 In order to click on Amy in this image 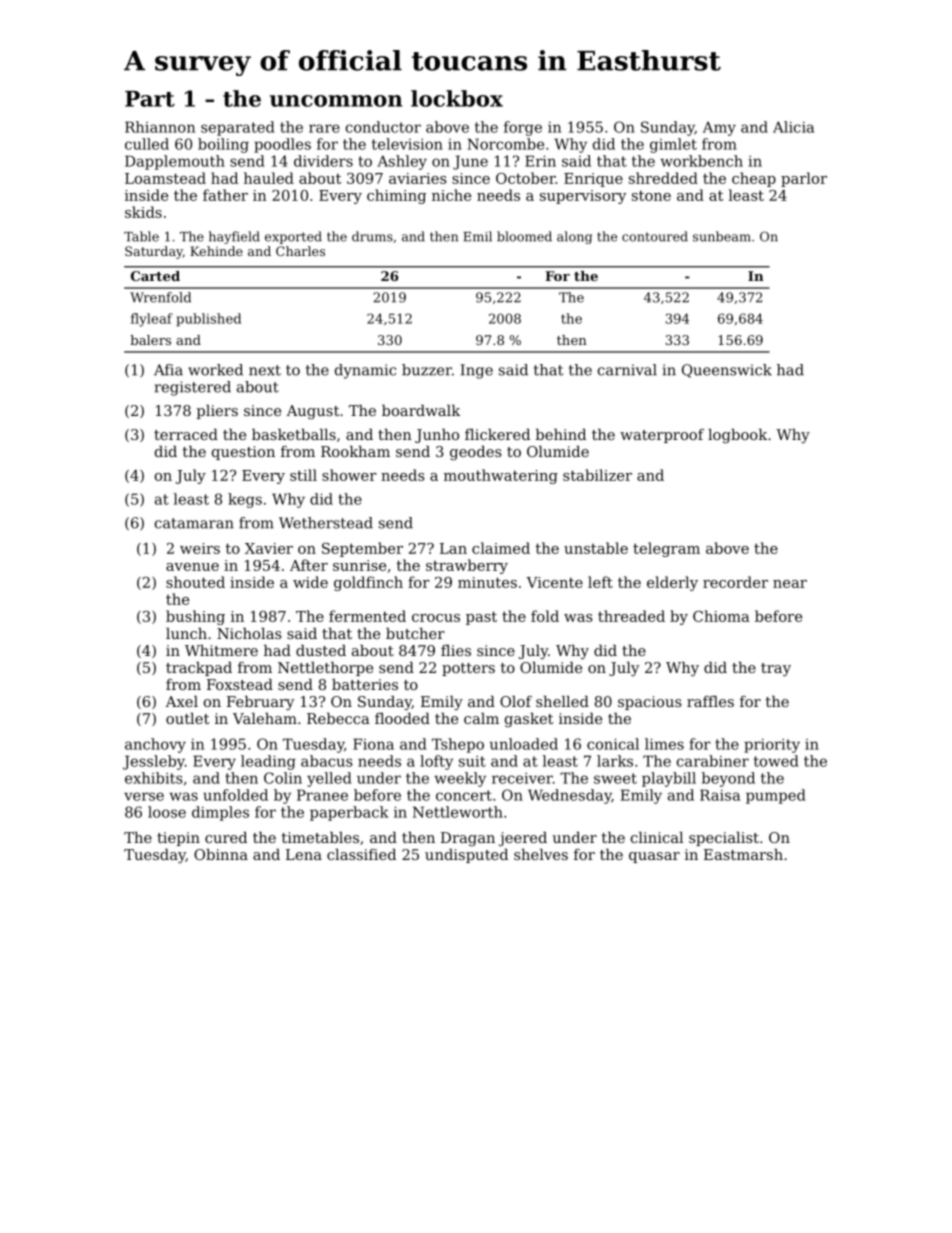, I will do `click(719, 129)`.
